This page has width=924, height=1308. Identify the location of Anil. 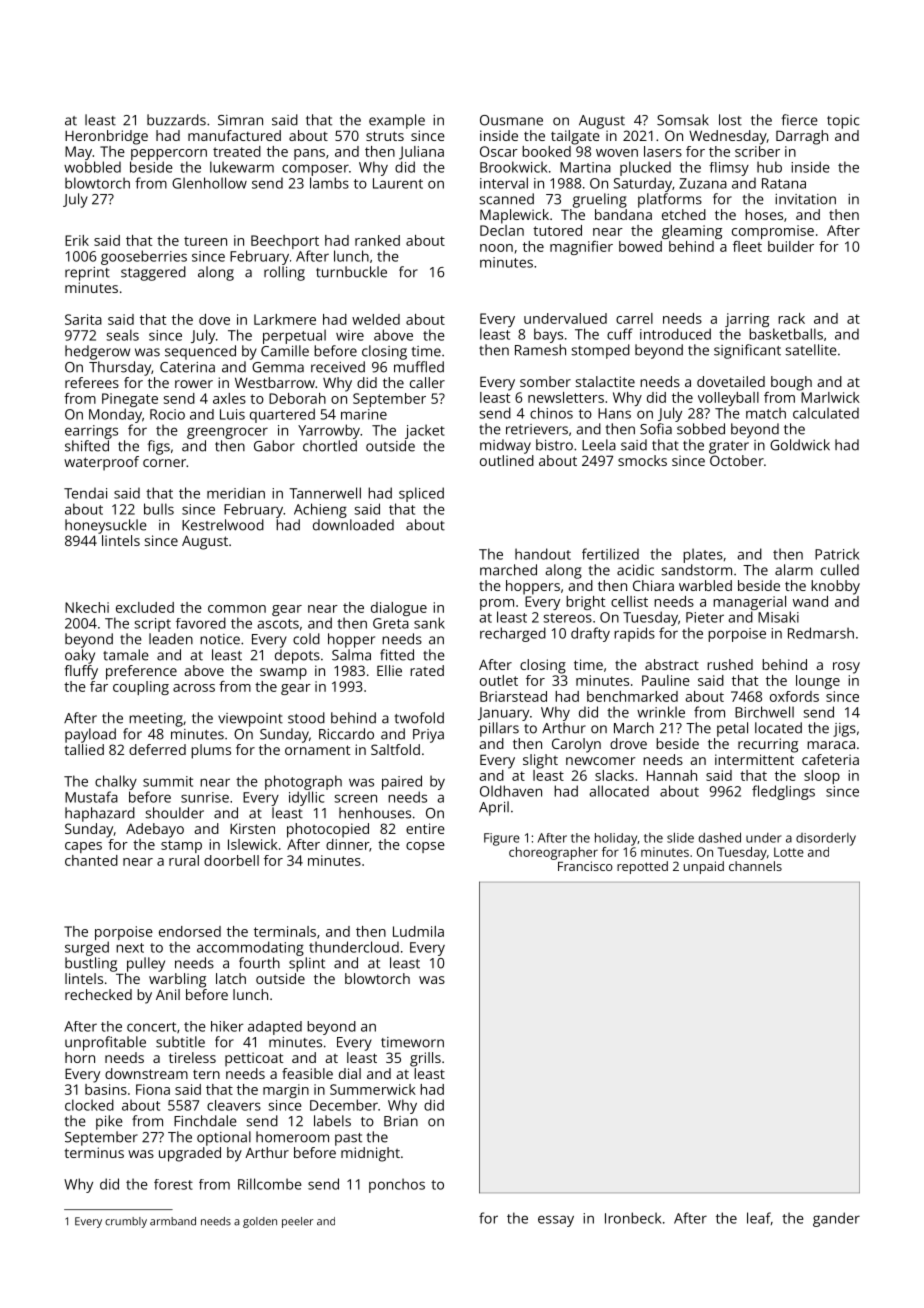
(168, 994).
